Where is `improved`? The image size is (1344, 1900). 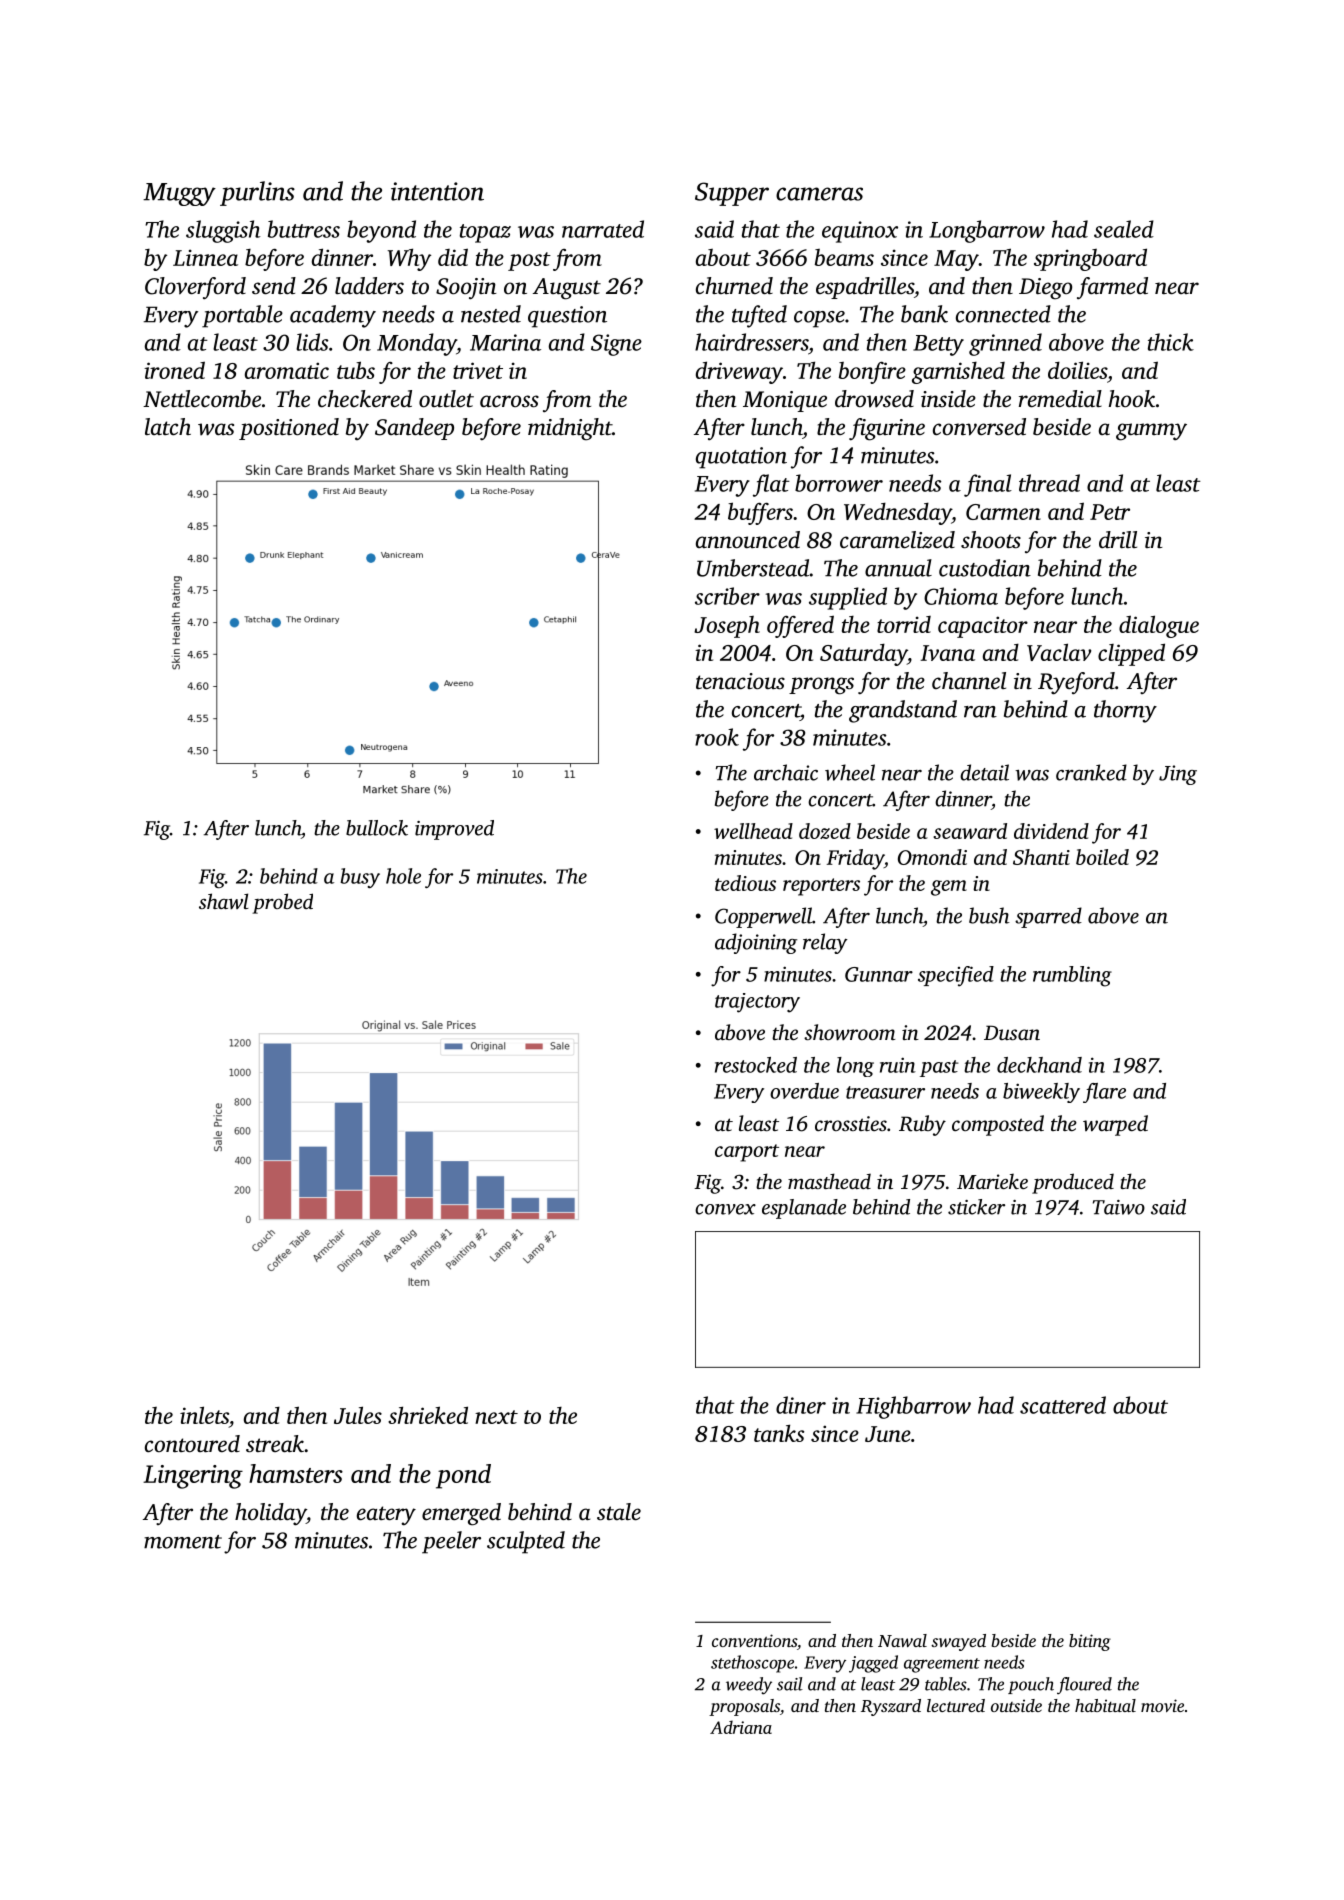
improved is located at coordinates (454, 830).
